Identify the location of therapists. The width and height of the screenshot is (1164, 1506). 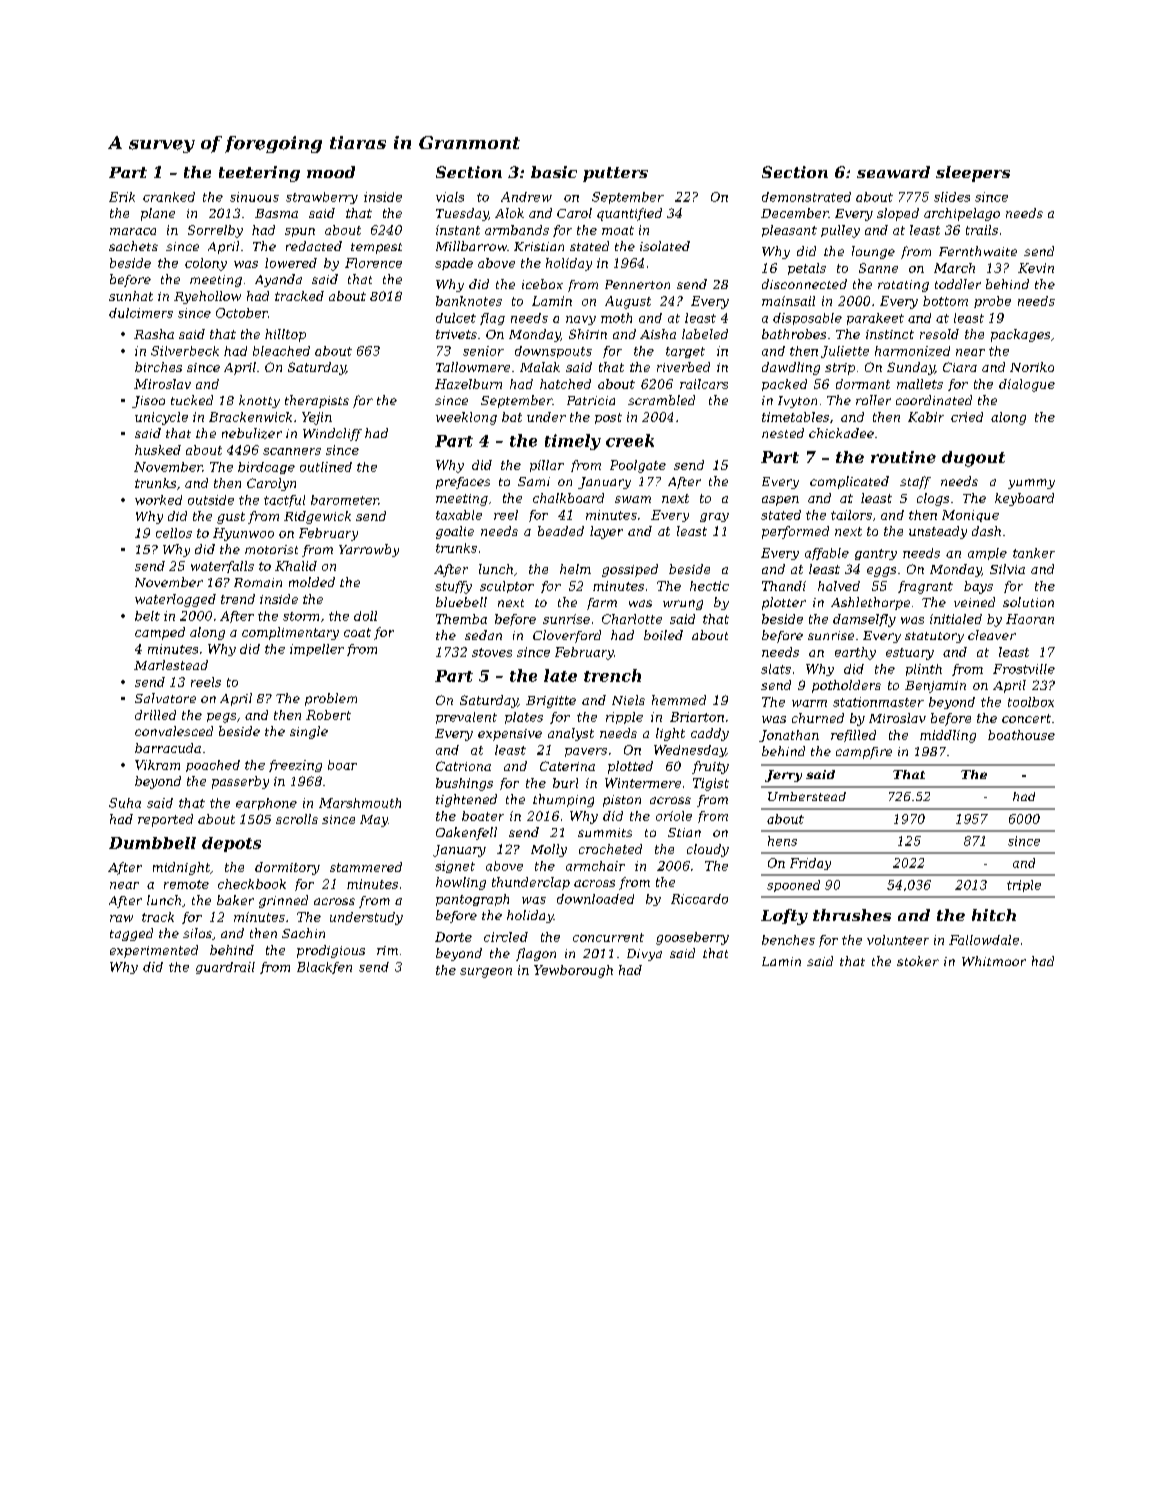
(317, 401).
